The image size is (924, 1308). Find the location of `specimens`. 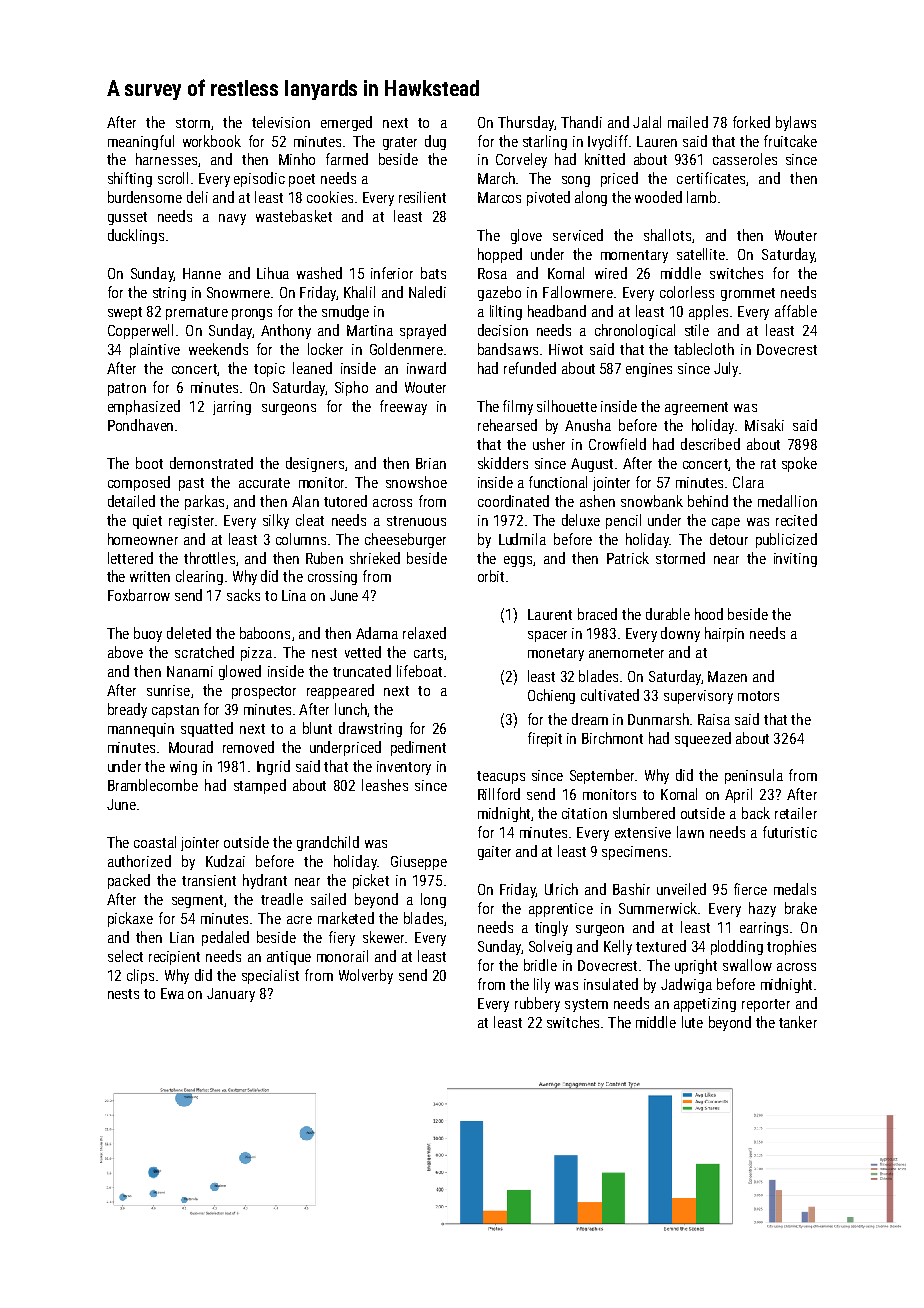

specimens is located at coordinates (634, 853).
